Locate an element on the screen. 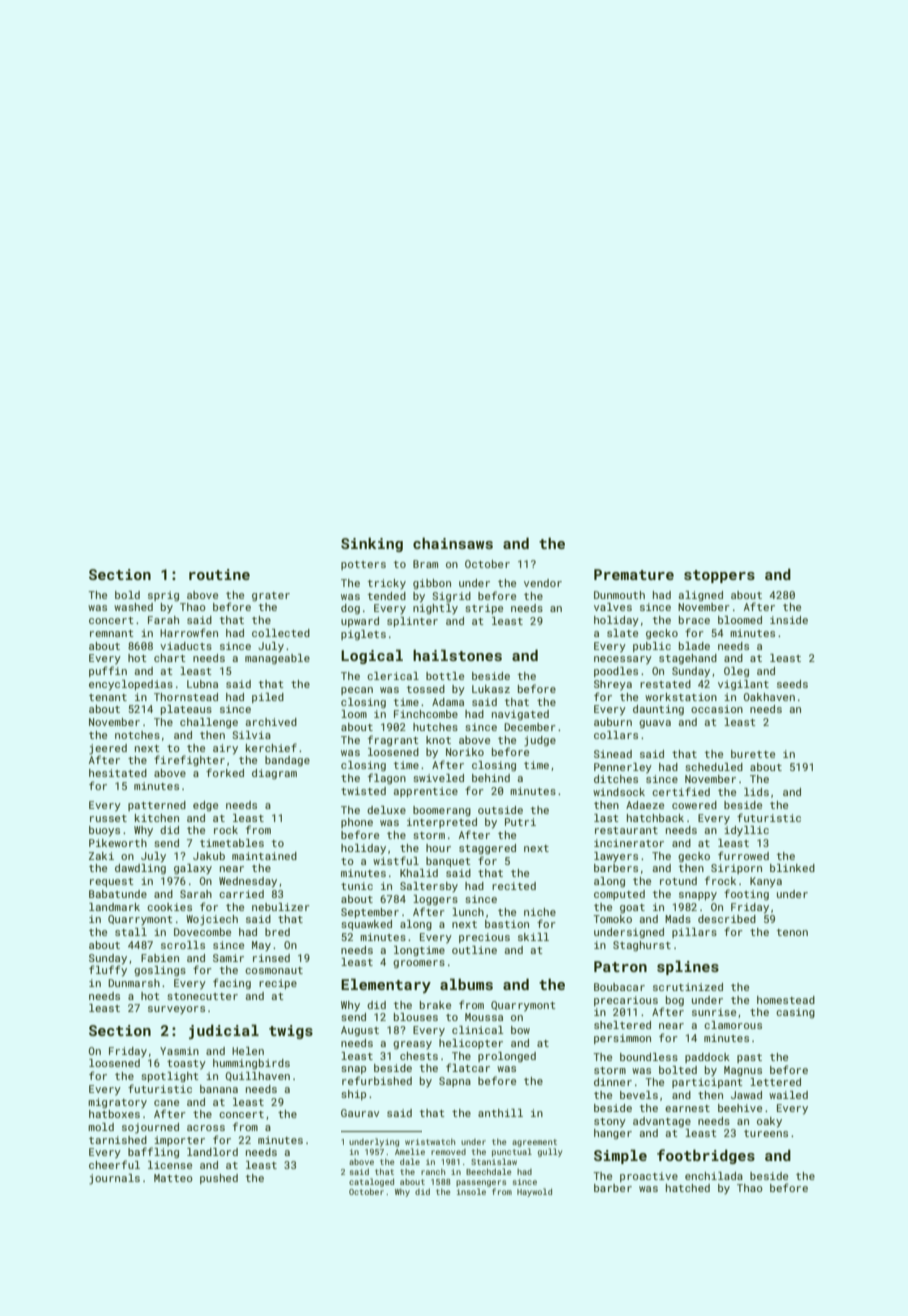  dawdling is located at coordinates (140, 869).
